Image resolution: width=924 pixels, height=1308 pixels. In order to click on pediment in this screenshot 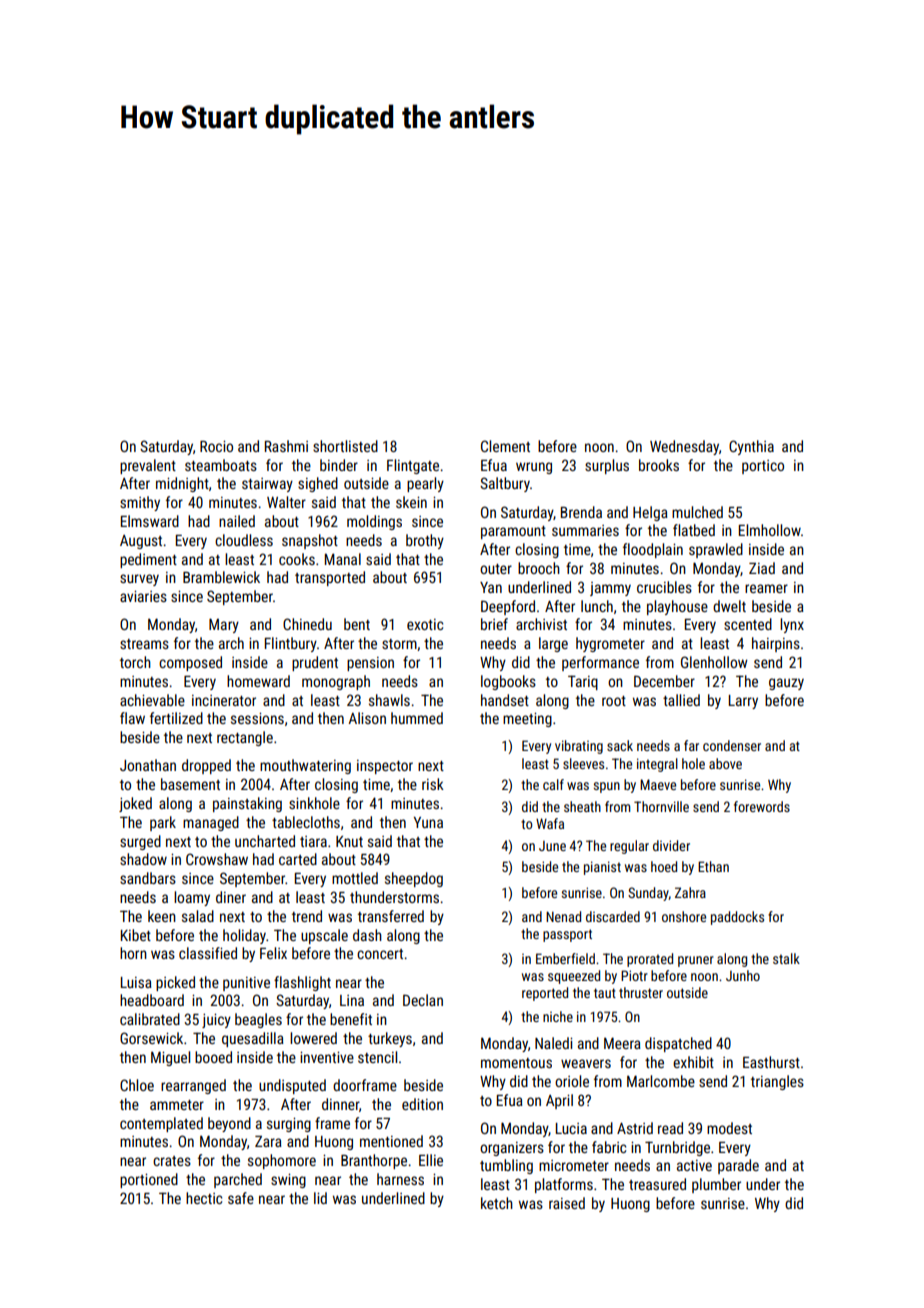, I will do `click(148, 560)`.
